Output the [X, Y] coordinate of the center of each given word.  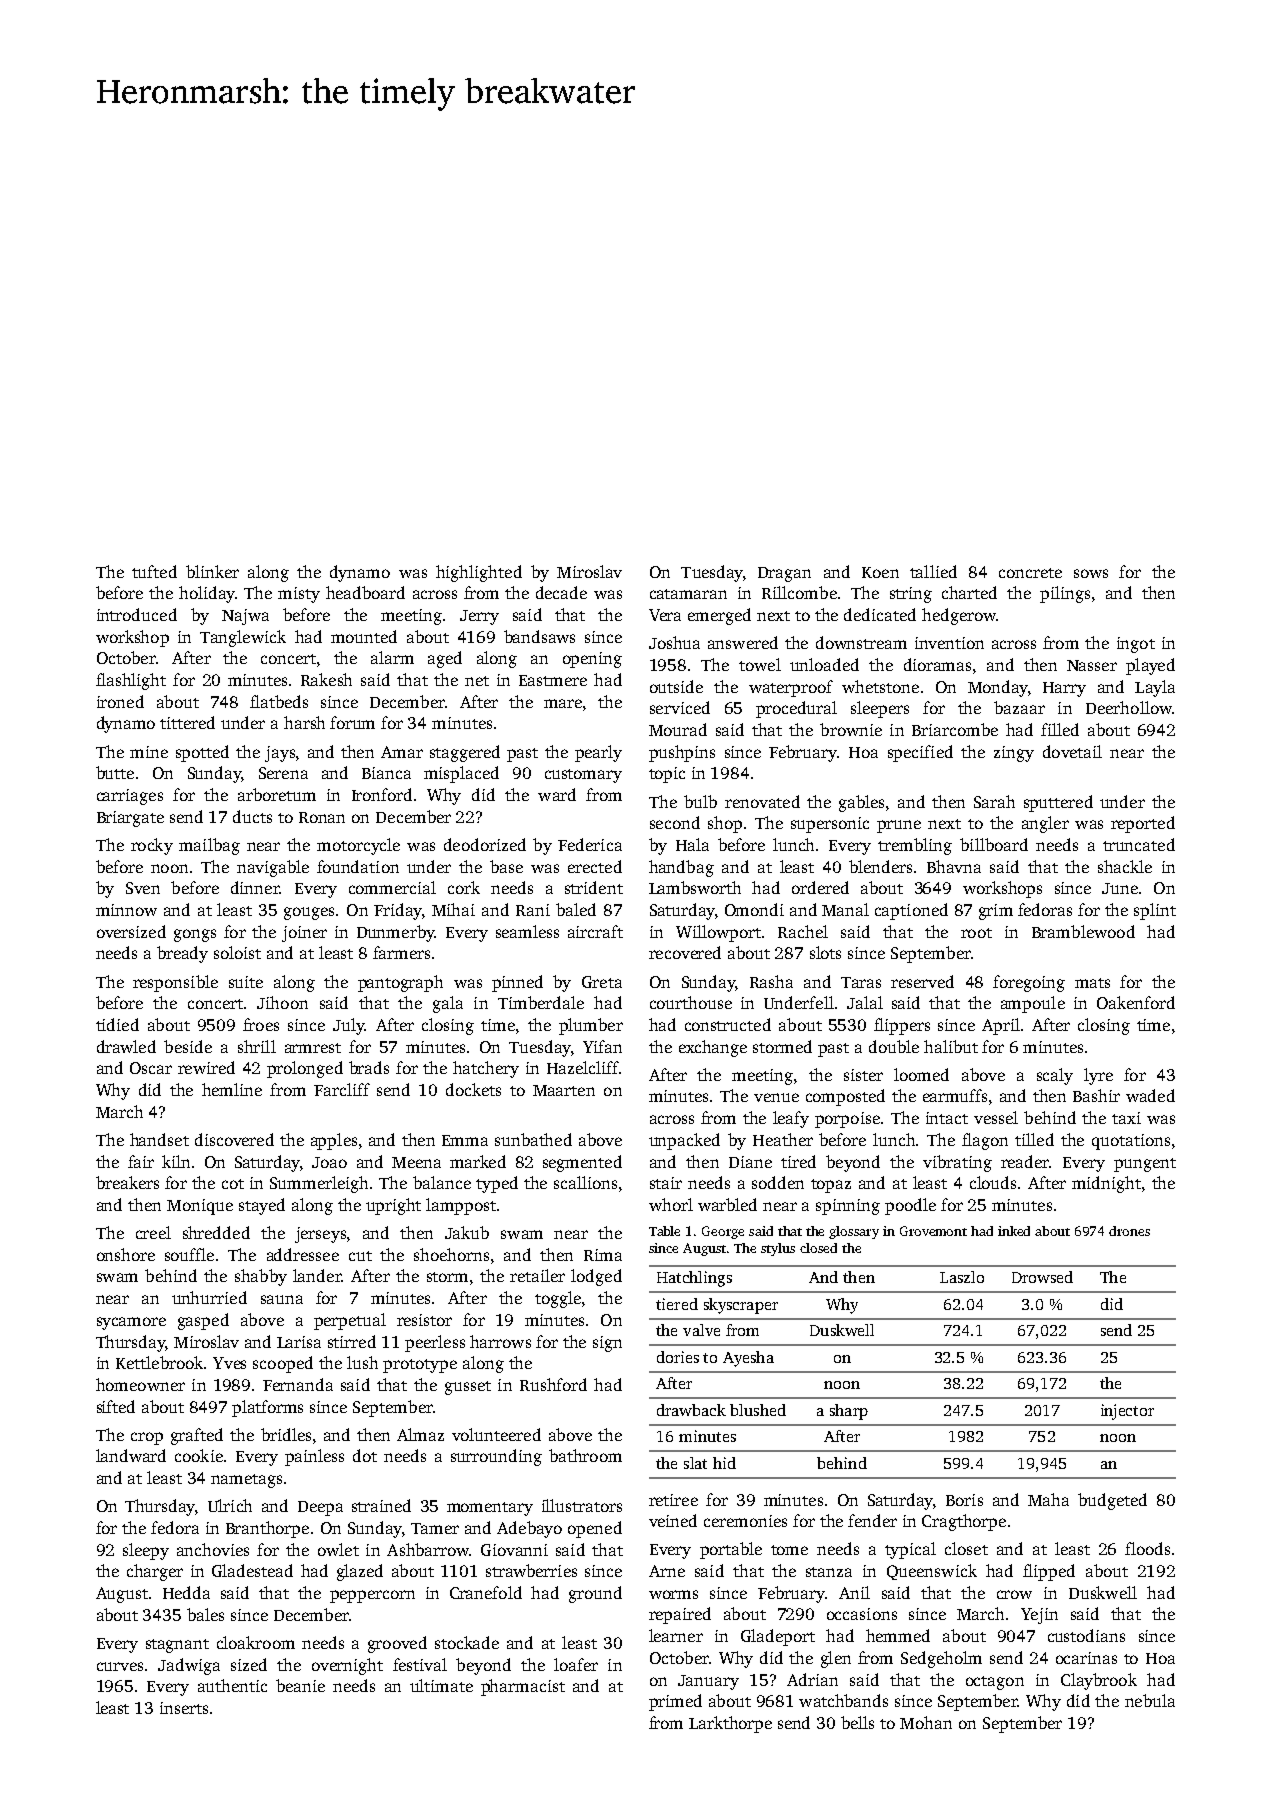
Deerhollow [1129, 707]
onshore [126, 1254]
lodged [596, 1277]
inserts [184, 1708]
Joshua [674, 642]
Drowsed [1042, 1277]
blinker [212, 571]
